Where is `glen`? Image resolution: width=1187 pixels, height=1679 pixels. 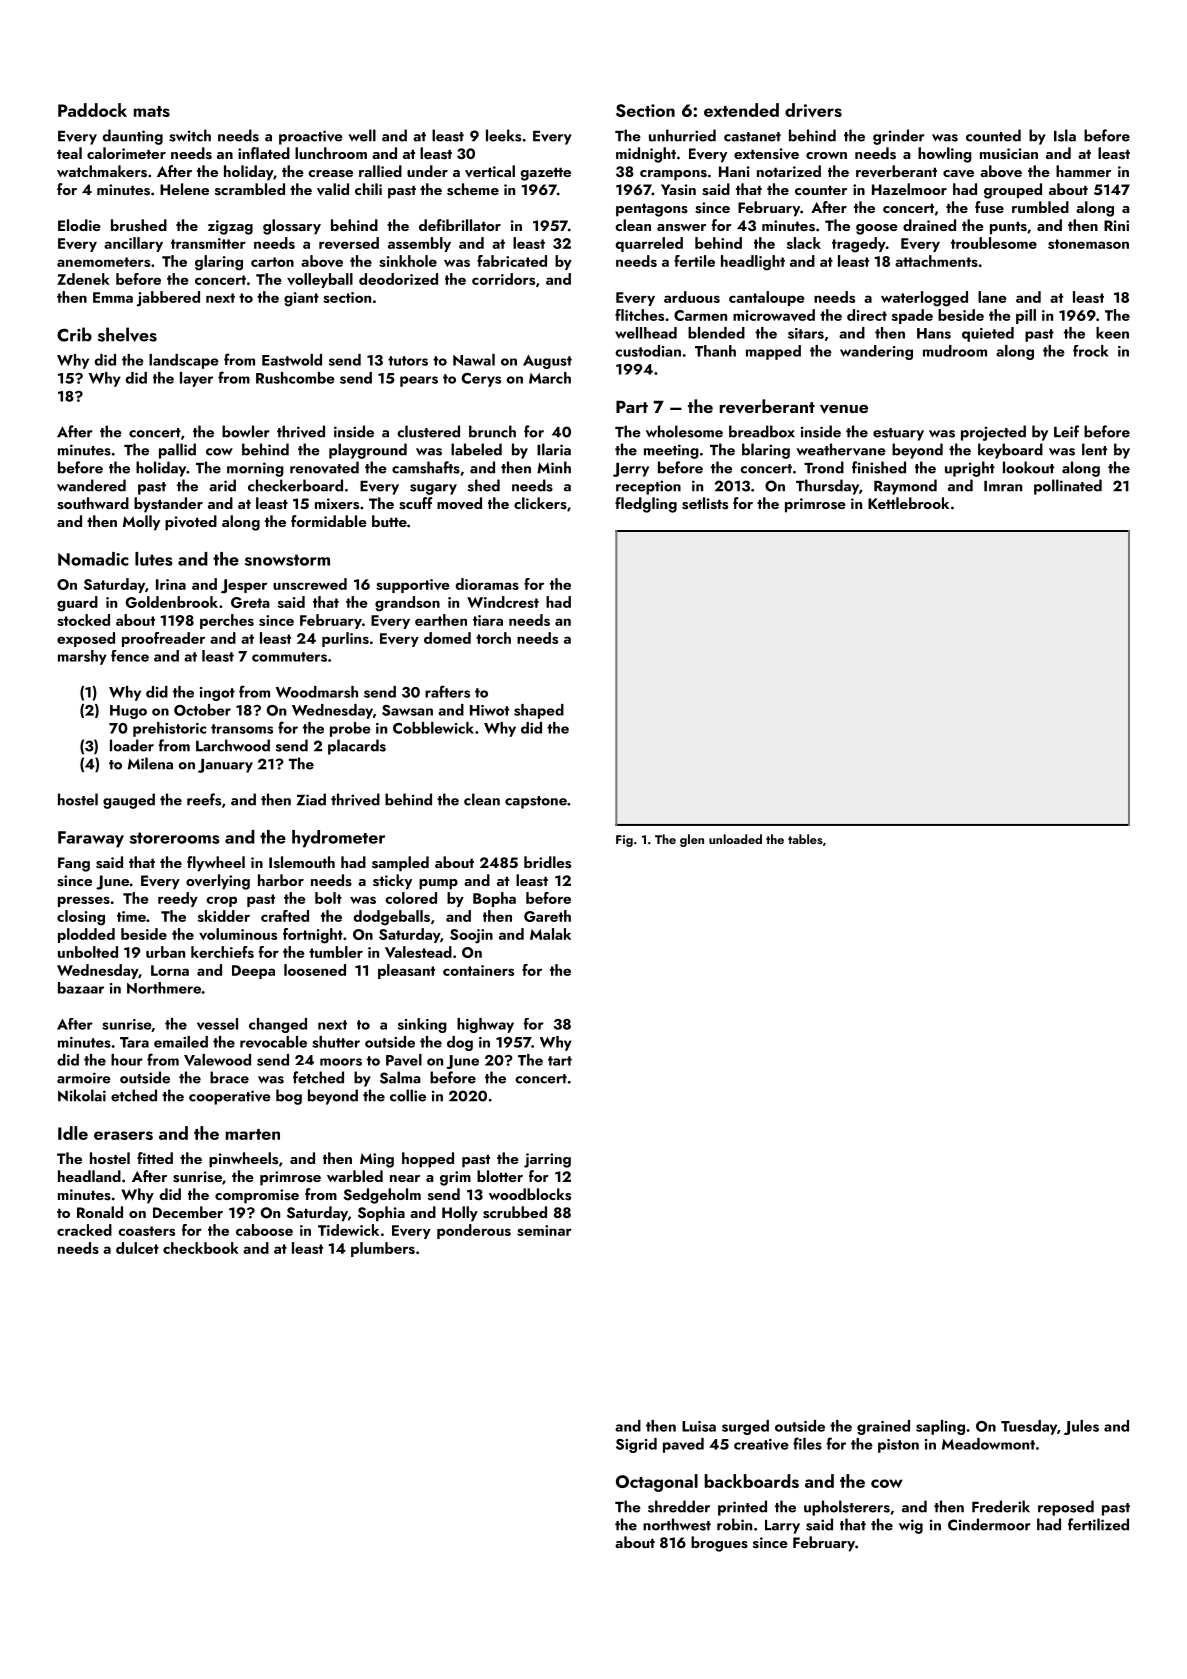
glen is located at coordinates (692, 840).
